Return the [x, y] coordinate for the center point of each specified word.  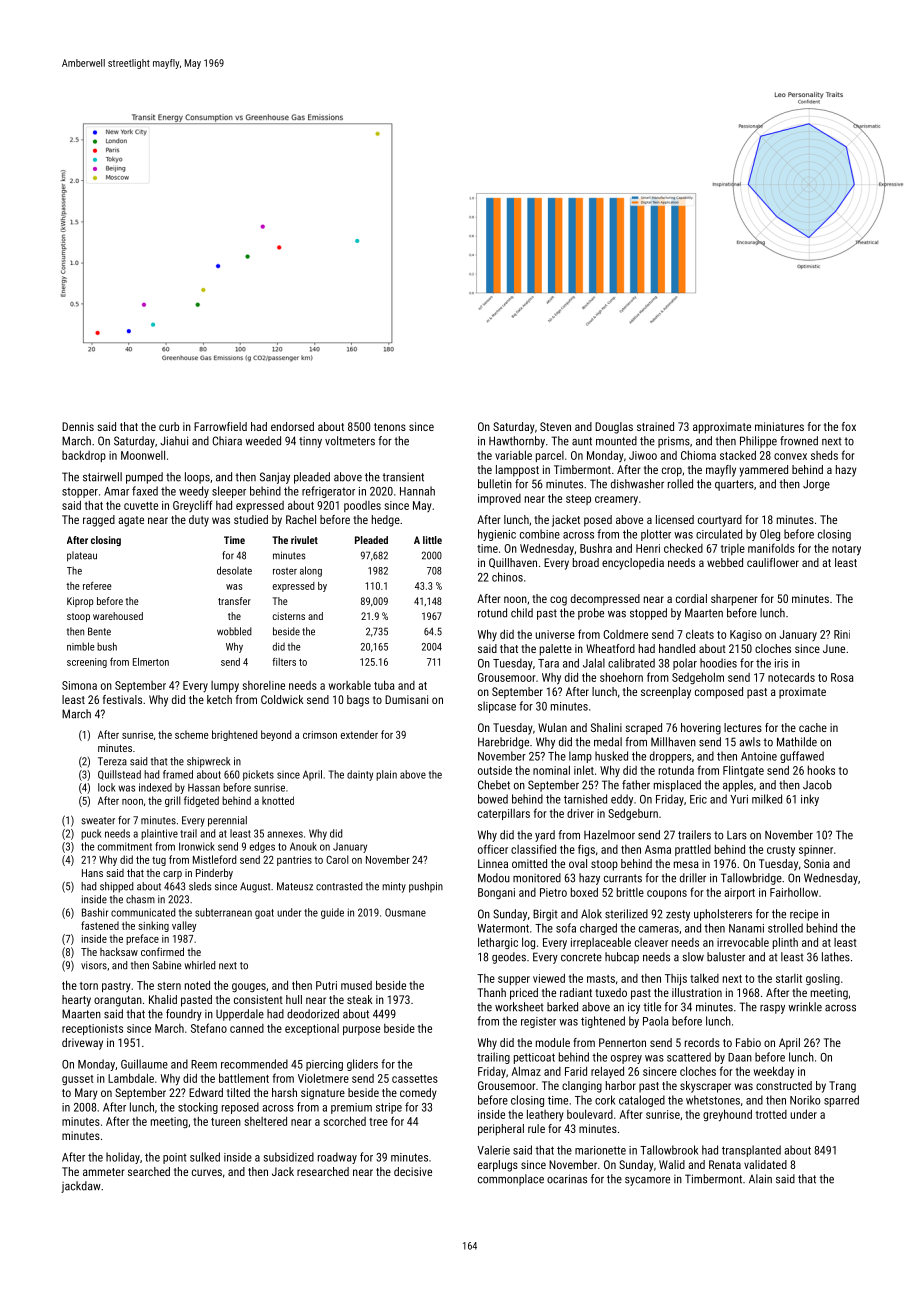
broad [586, 562]
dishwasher [637, 484]
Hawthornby [517, 442]
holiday [123, 1158]
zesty [678, 915]
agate [131, 521]
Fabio [748, 1042]
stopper [80, 492]
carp [172, 875]
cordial [691, 598]
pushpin [426, 887]
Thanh [492, 992]
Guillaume [144, 1064]
